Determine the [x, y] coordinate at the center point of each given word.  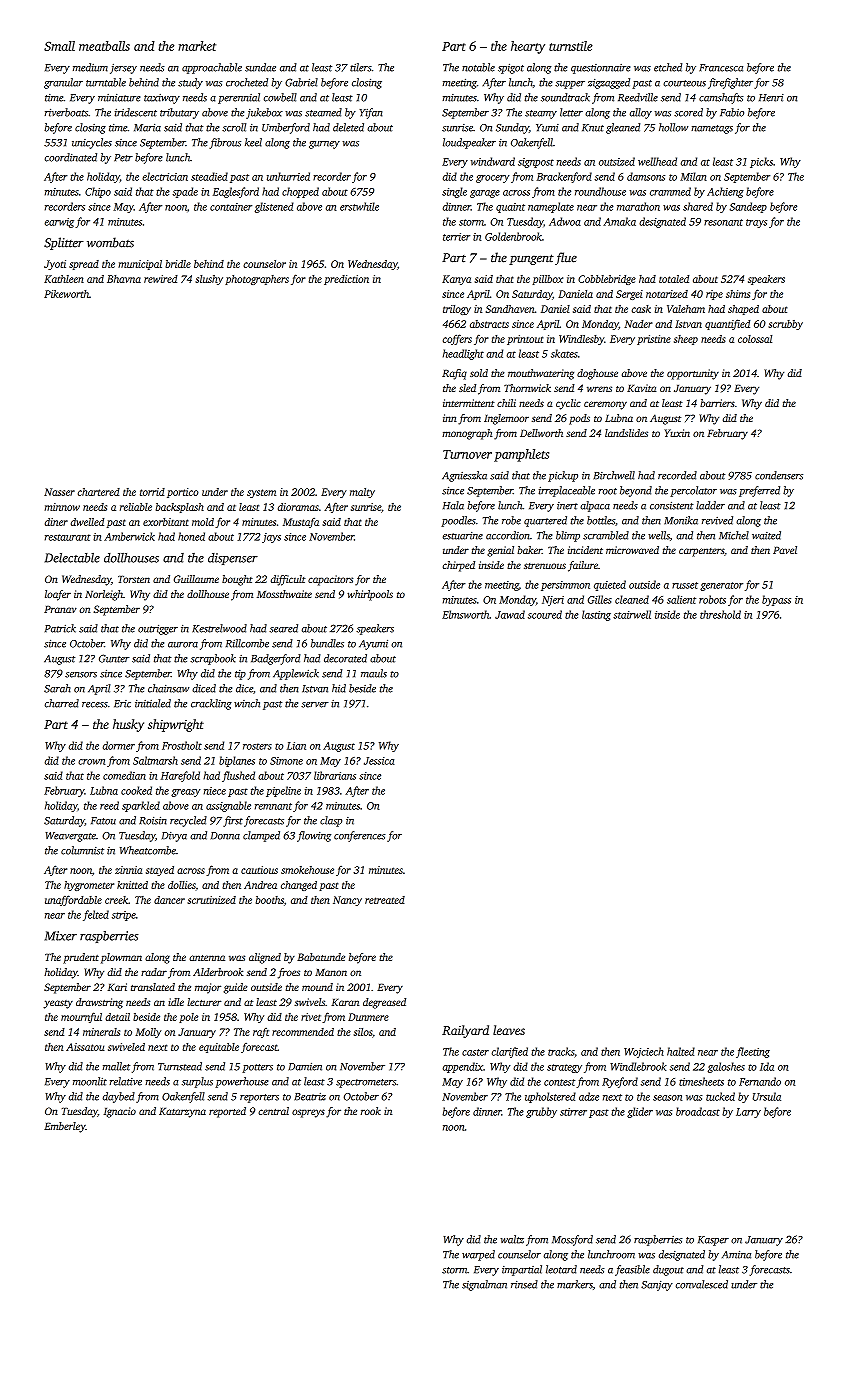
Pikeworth [66, 294]
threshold [720, 614]
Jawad [510, 614]
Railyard [465, 1031]
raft [261, 1032]
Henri [771, 98]
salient [681, 599]
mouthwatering [541, 374]
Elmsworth [466, 614]
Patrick [60, 628]
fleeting [753, 1052]
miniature [119, 98]
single [454, 192]
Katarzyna [182, 1113]
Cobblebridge [607, 280]
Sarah [57, 688]
